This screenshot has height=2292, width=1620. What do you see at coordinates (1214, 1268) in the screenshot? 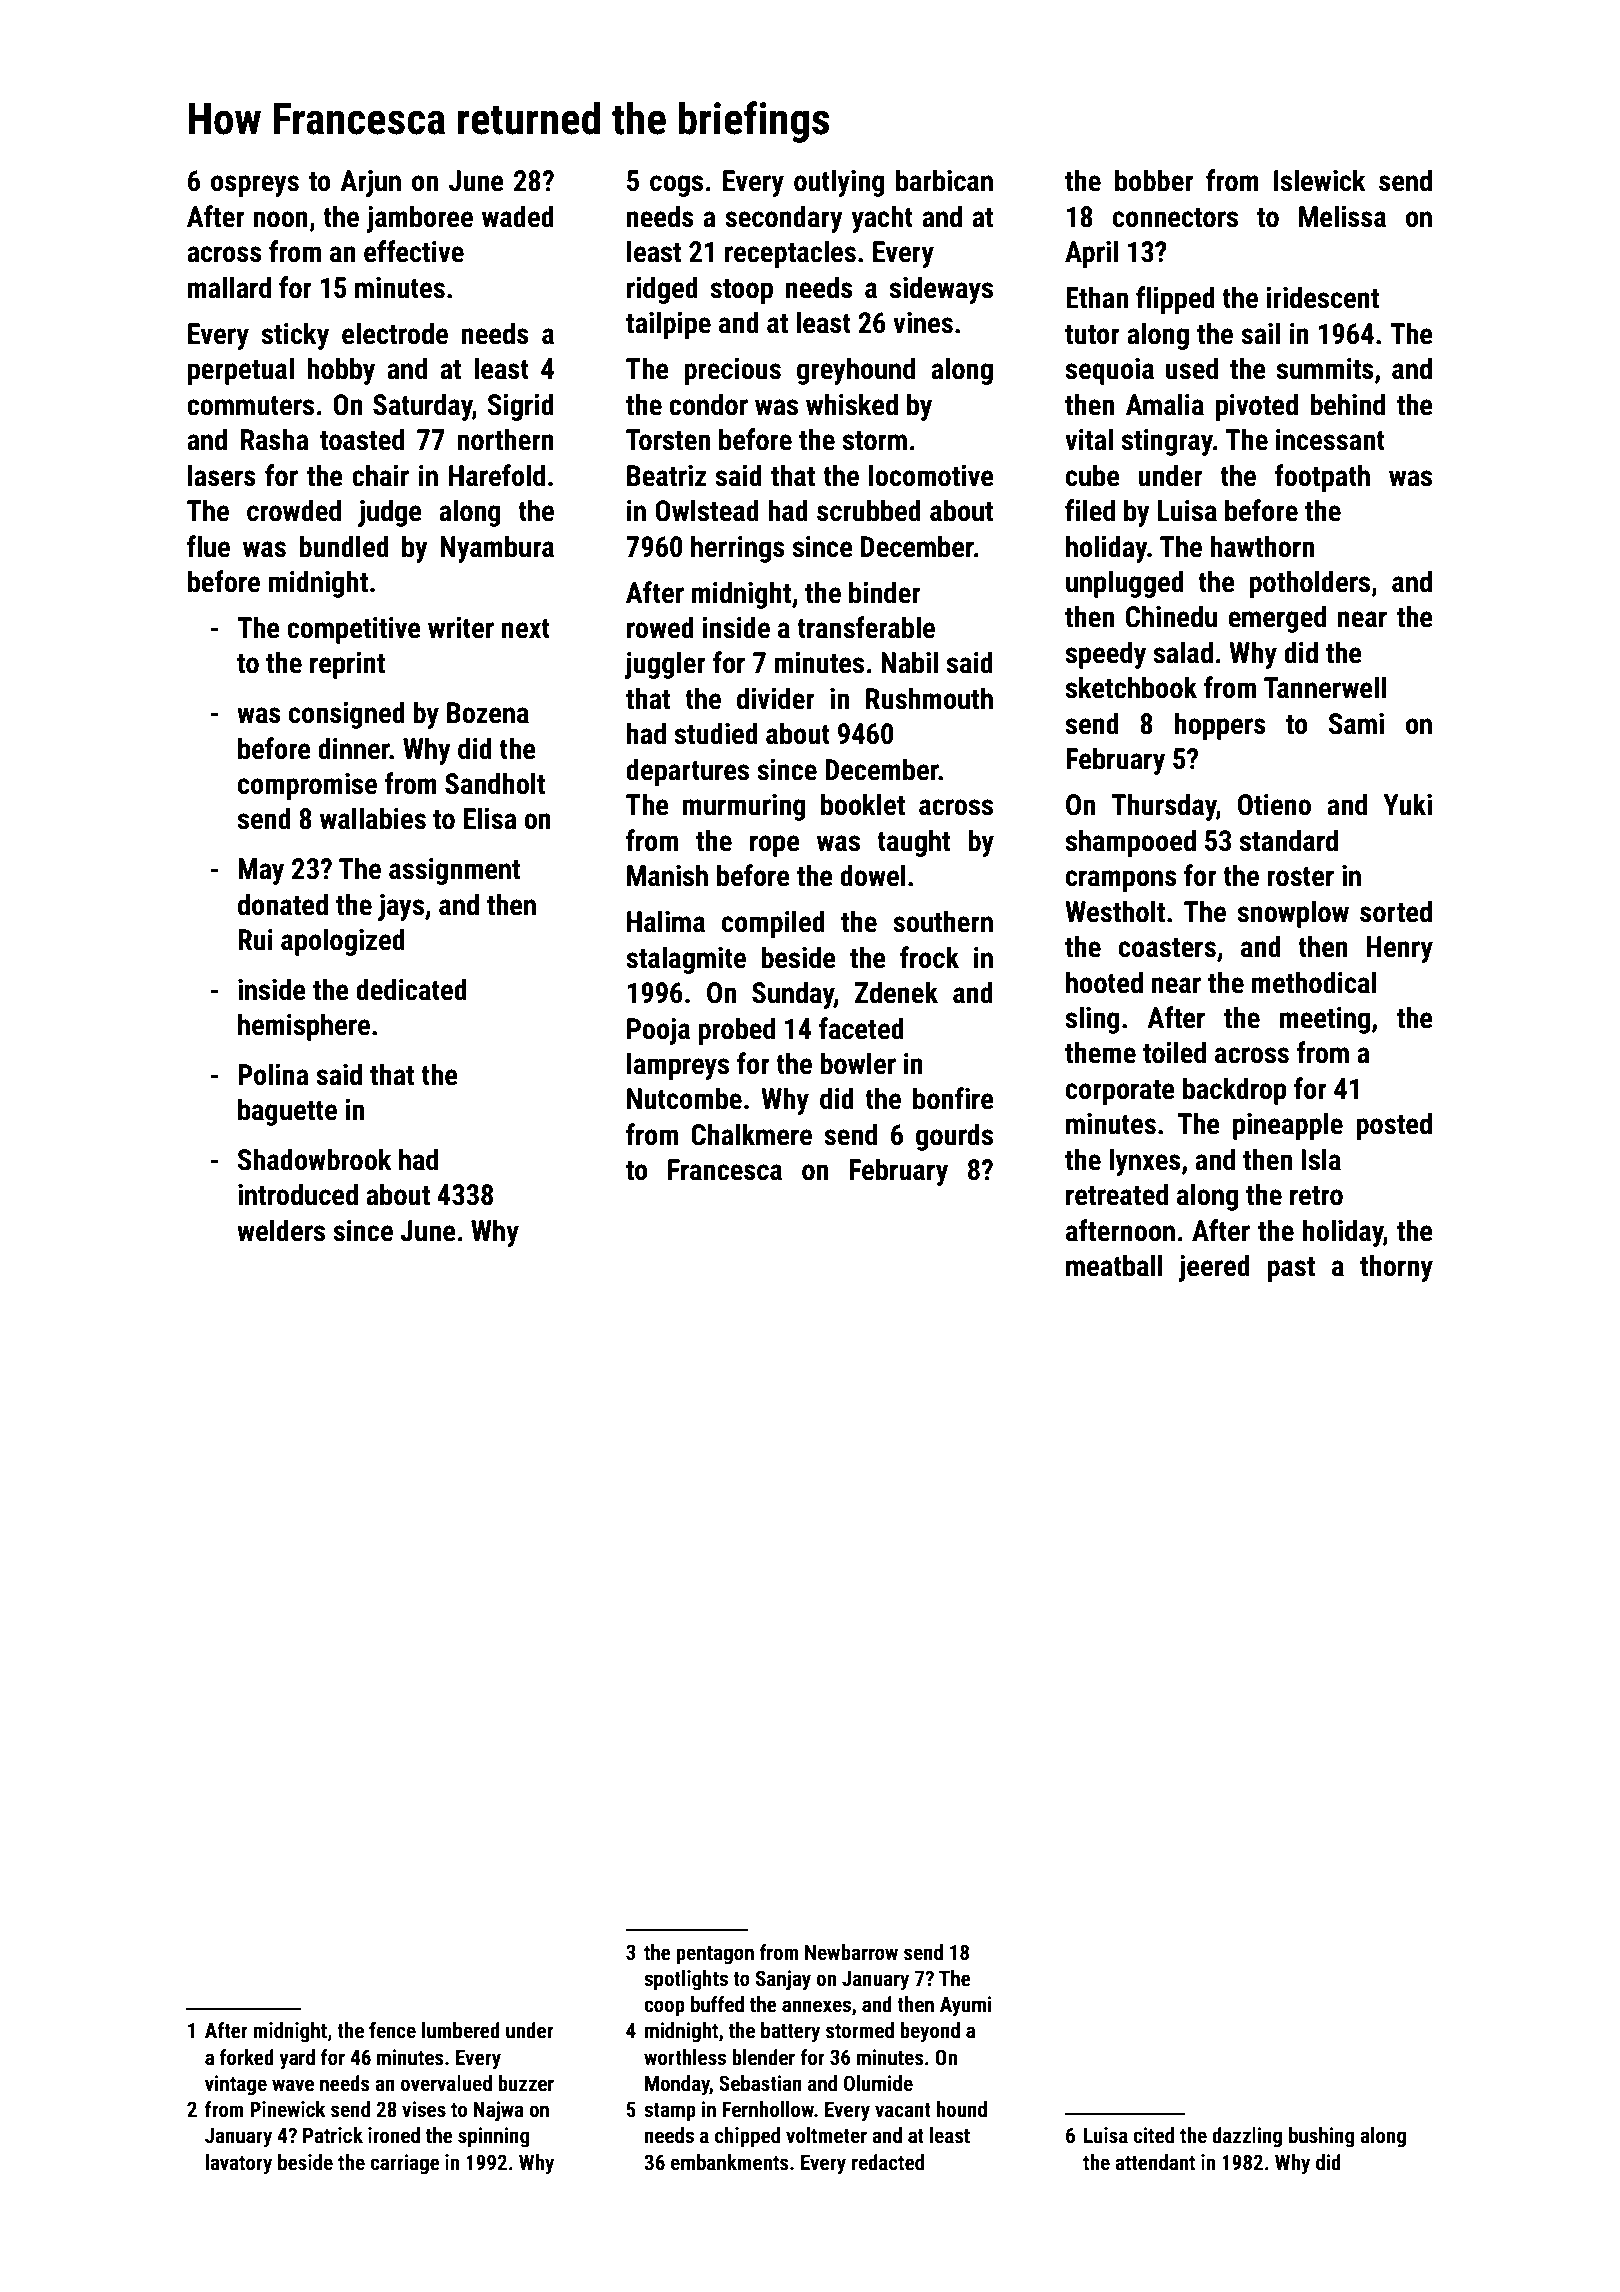
I see `jeered` at bounding box center [1214, 1268].
